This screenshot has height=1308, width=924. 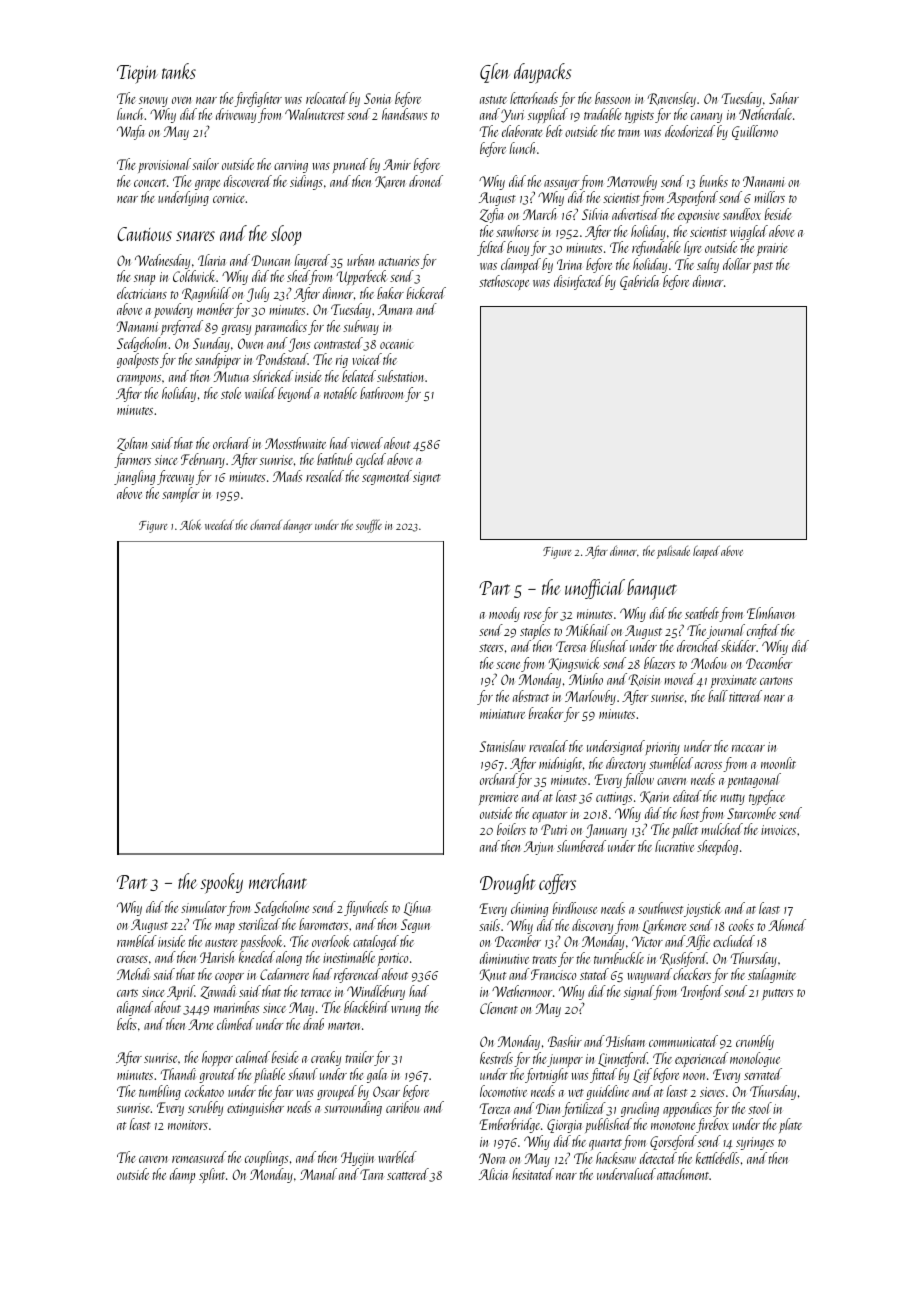 What do you see at coordinates (542, 73) in the screenshot?
I see `daypacks` at bounding box center [542, 73].
